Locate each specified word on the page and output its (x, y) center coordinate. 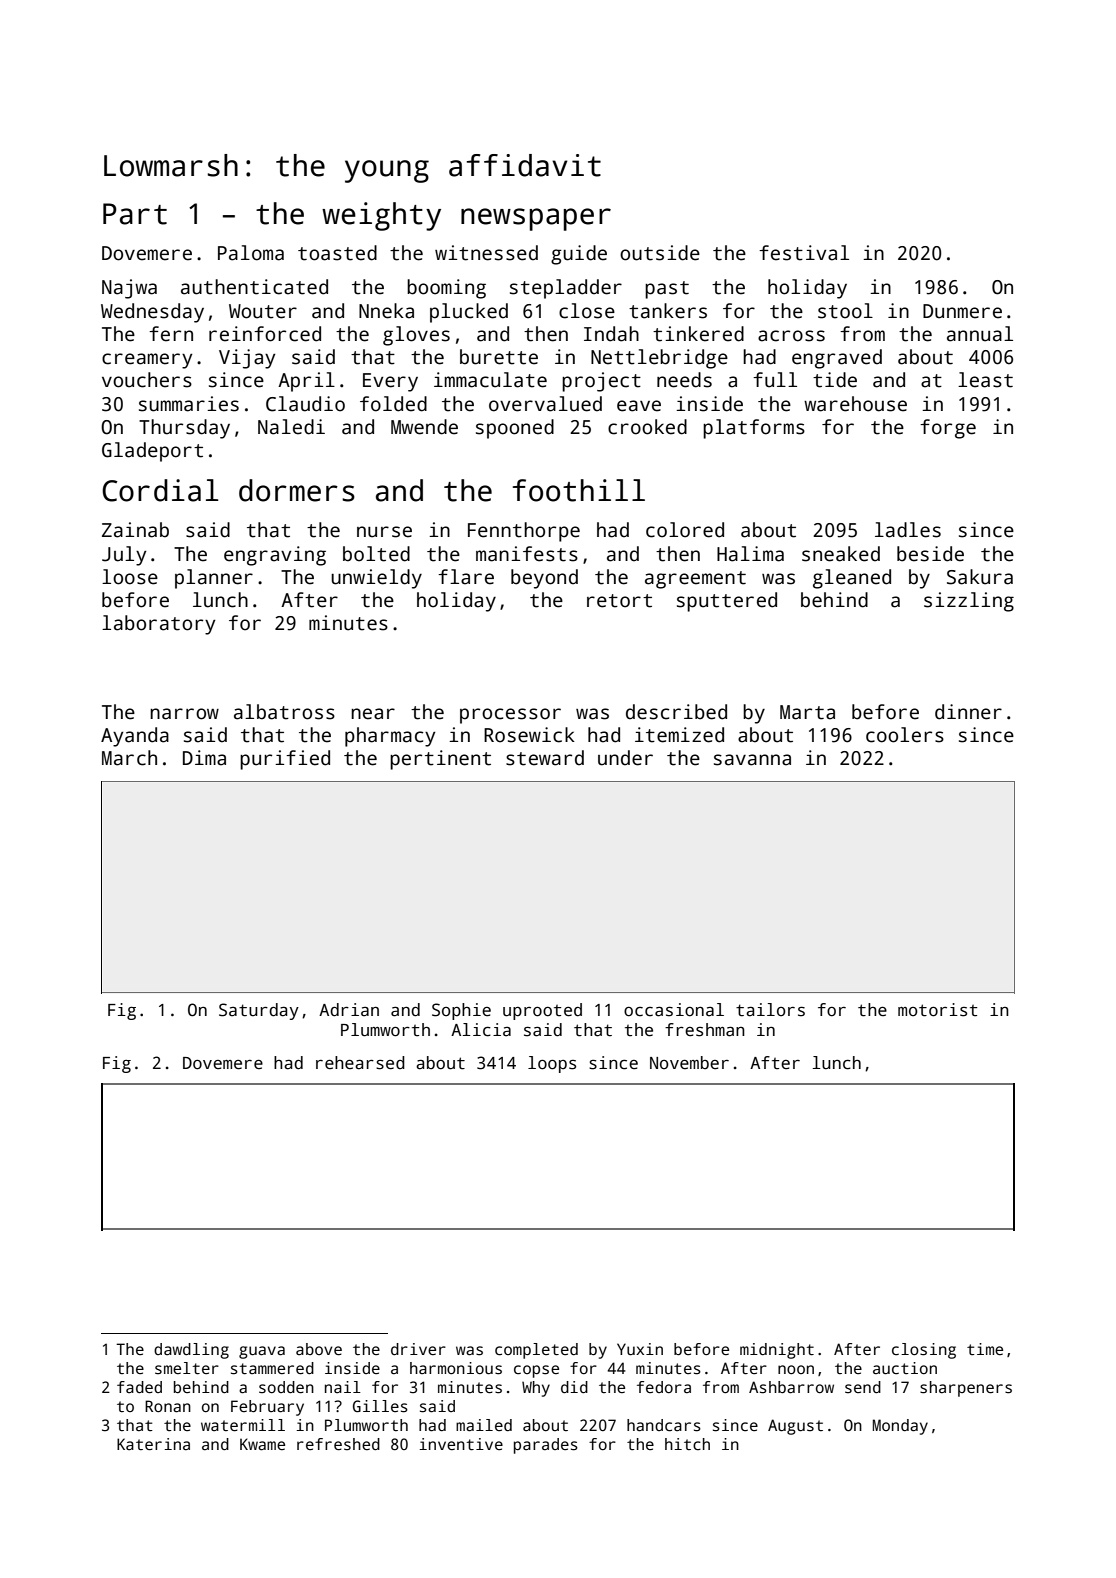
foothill (579, 490)
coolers (905, 735)
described (676, 712)
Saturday (259, 1011)
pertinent (440, 760)
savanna (752, 760)
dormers (297, 490)
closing (924, 1351)
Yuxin (640, 1349)
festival (804, 253)
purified (285, 760)
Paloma (251, 253)
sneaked (841, 554)
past (667, 290)
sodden (286, 1387)
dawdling (191, 1351)
